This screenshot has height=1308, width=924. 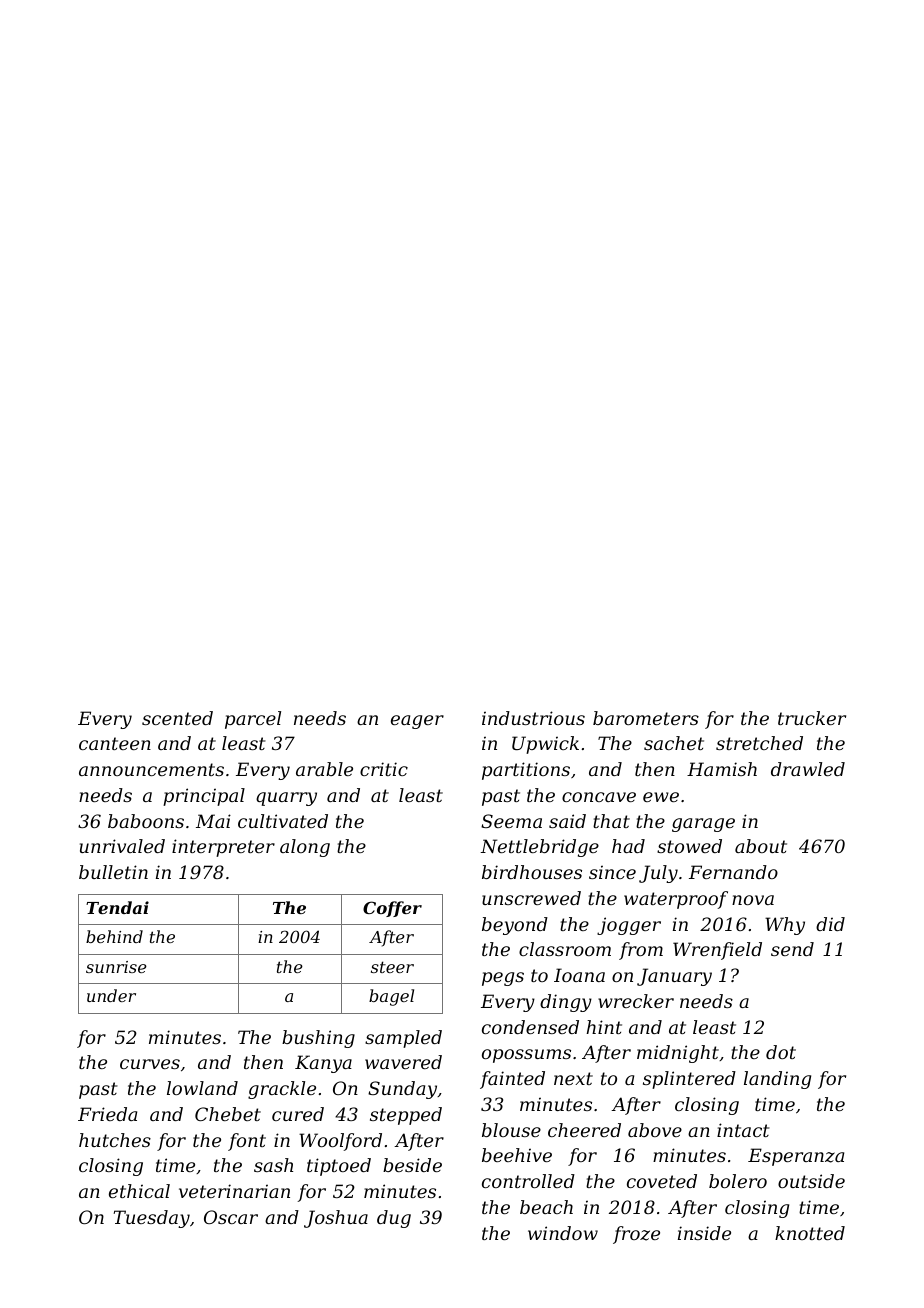 What do you see at coordinates (563, 1233) in the screenshot?
I see `window` at bounding box center [563, 1233].
